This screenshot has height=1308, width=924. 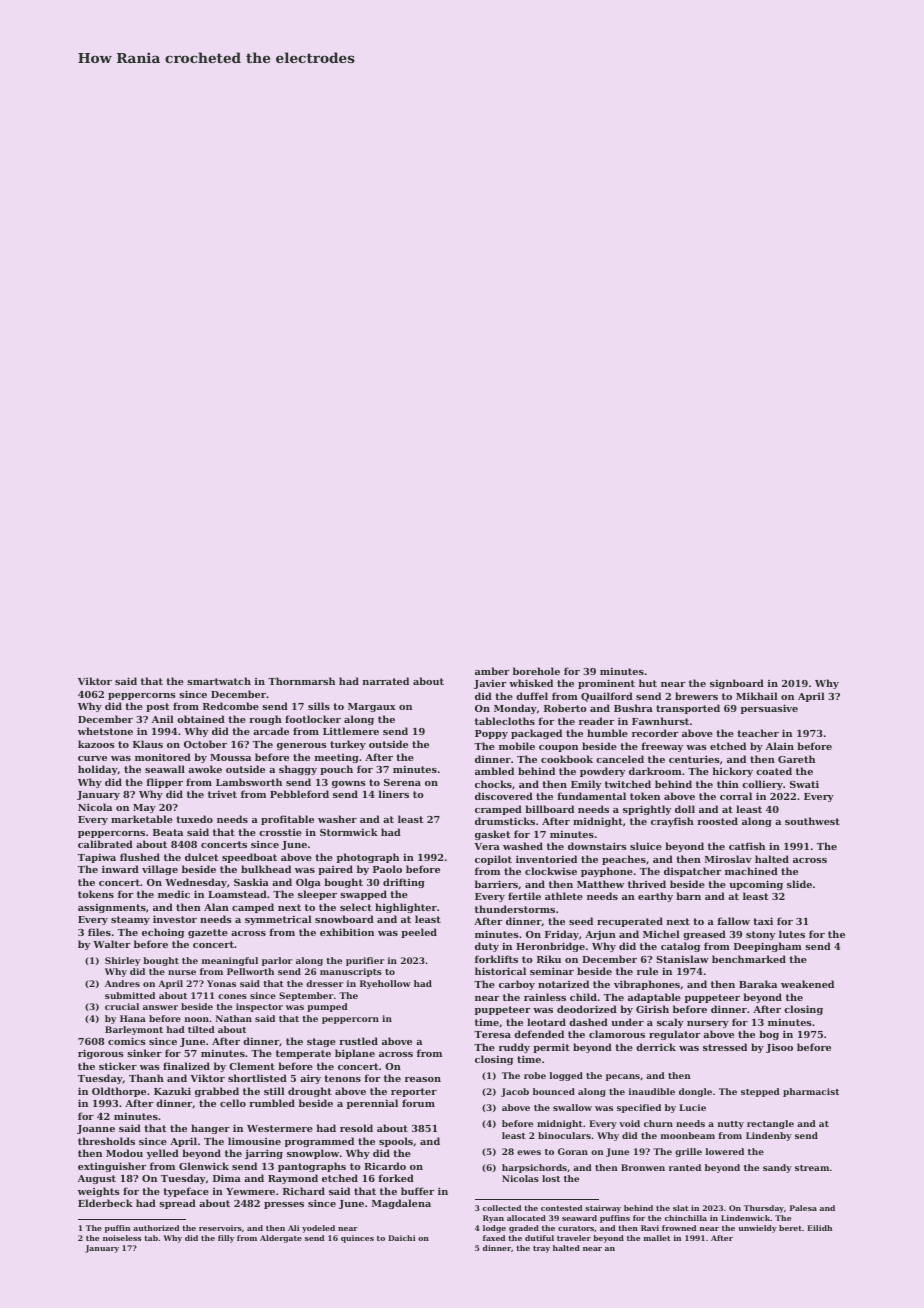 What do you see at coordinates (492, 671) in the screenshot?
I see `amber` at bounding box center [492, 671].
